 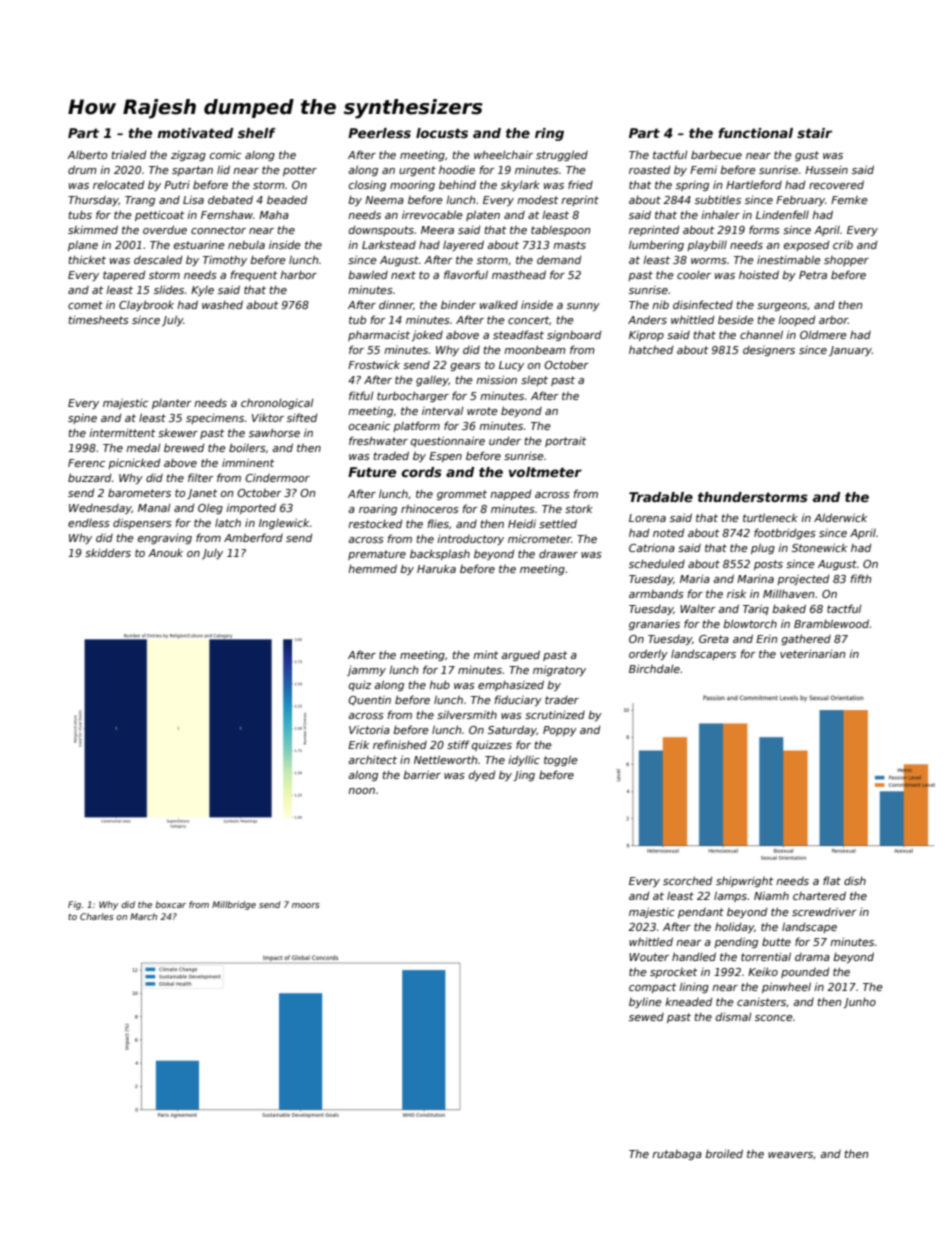 I want to click on traded, so click(x=391, y=455).
